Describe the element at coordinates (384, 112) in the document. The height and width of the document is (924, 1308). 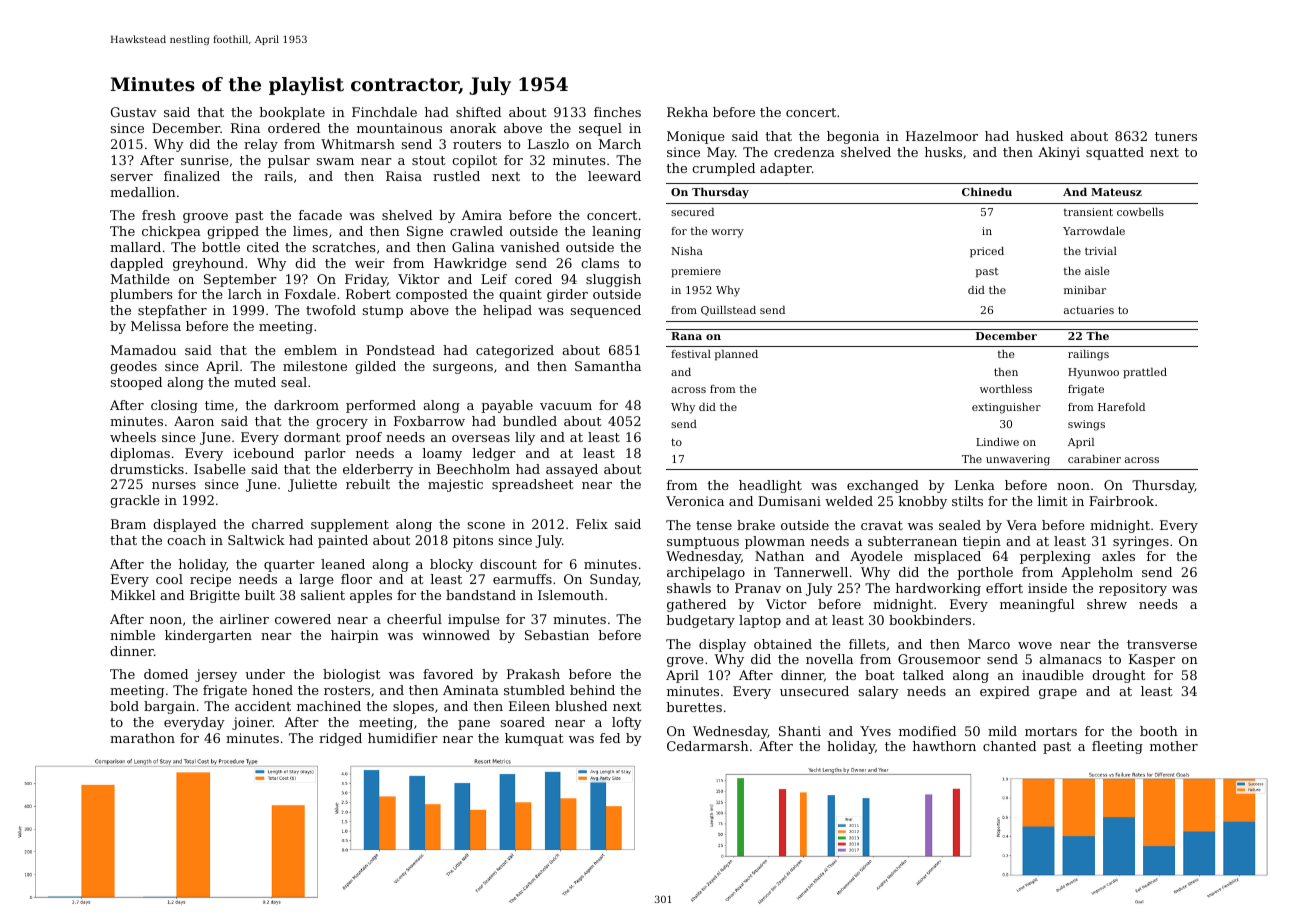
I see `Finchdale` at that location.
